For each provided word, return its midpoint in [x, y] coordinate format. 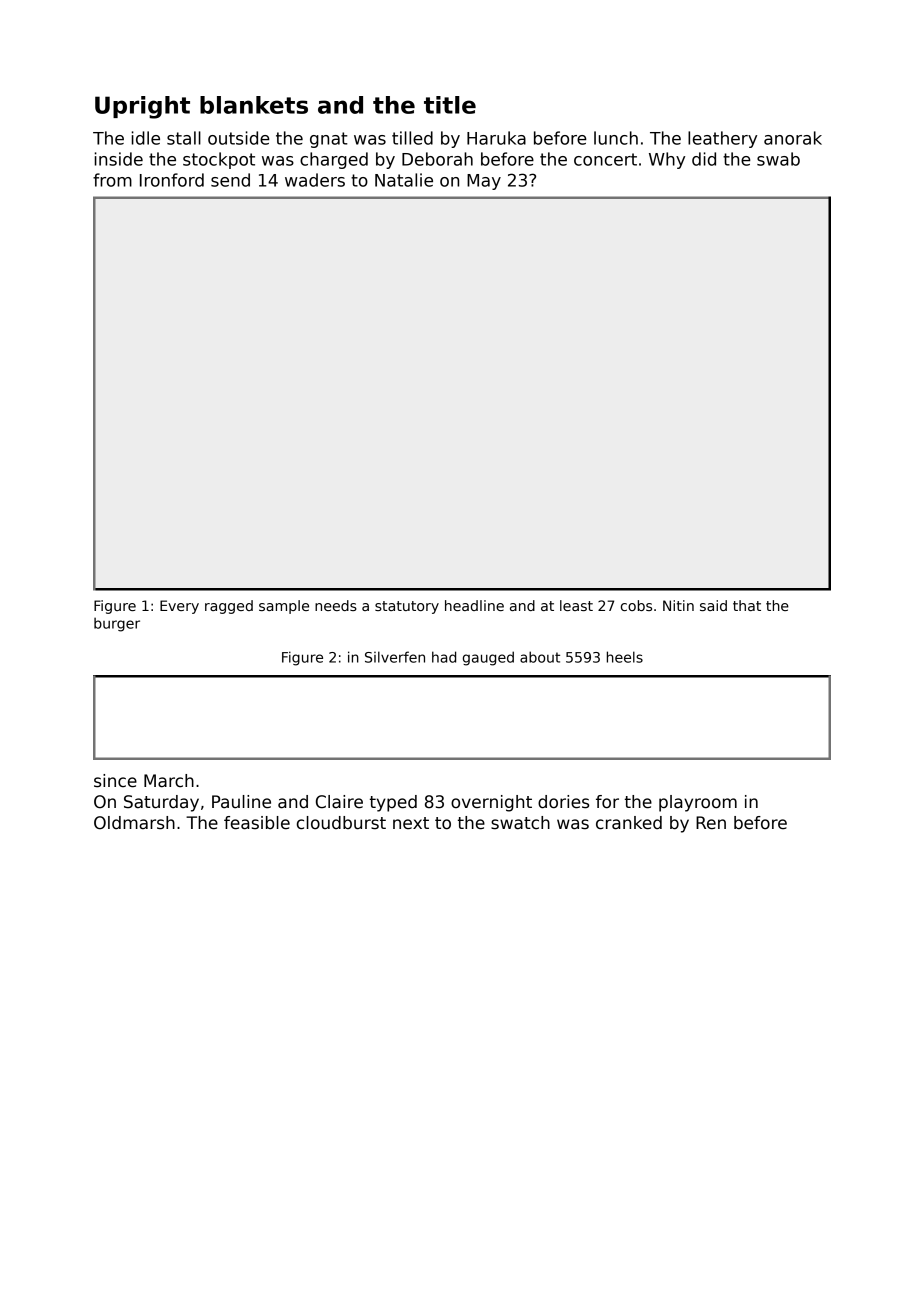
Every [179, 607]
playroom [698, 803]
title [450, 105]
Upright [142, 107]
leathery [722, 139]
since [115, 781]
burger [117, 624]
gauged [488, 658]
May [484, 182]
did [704, 159]
